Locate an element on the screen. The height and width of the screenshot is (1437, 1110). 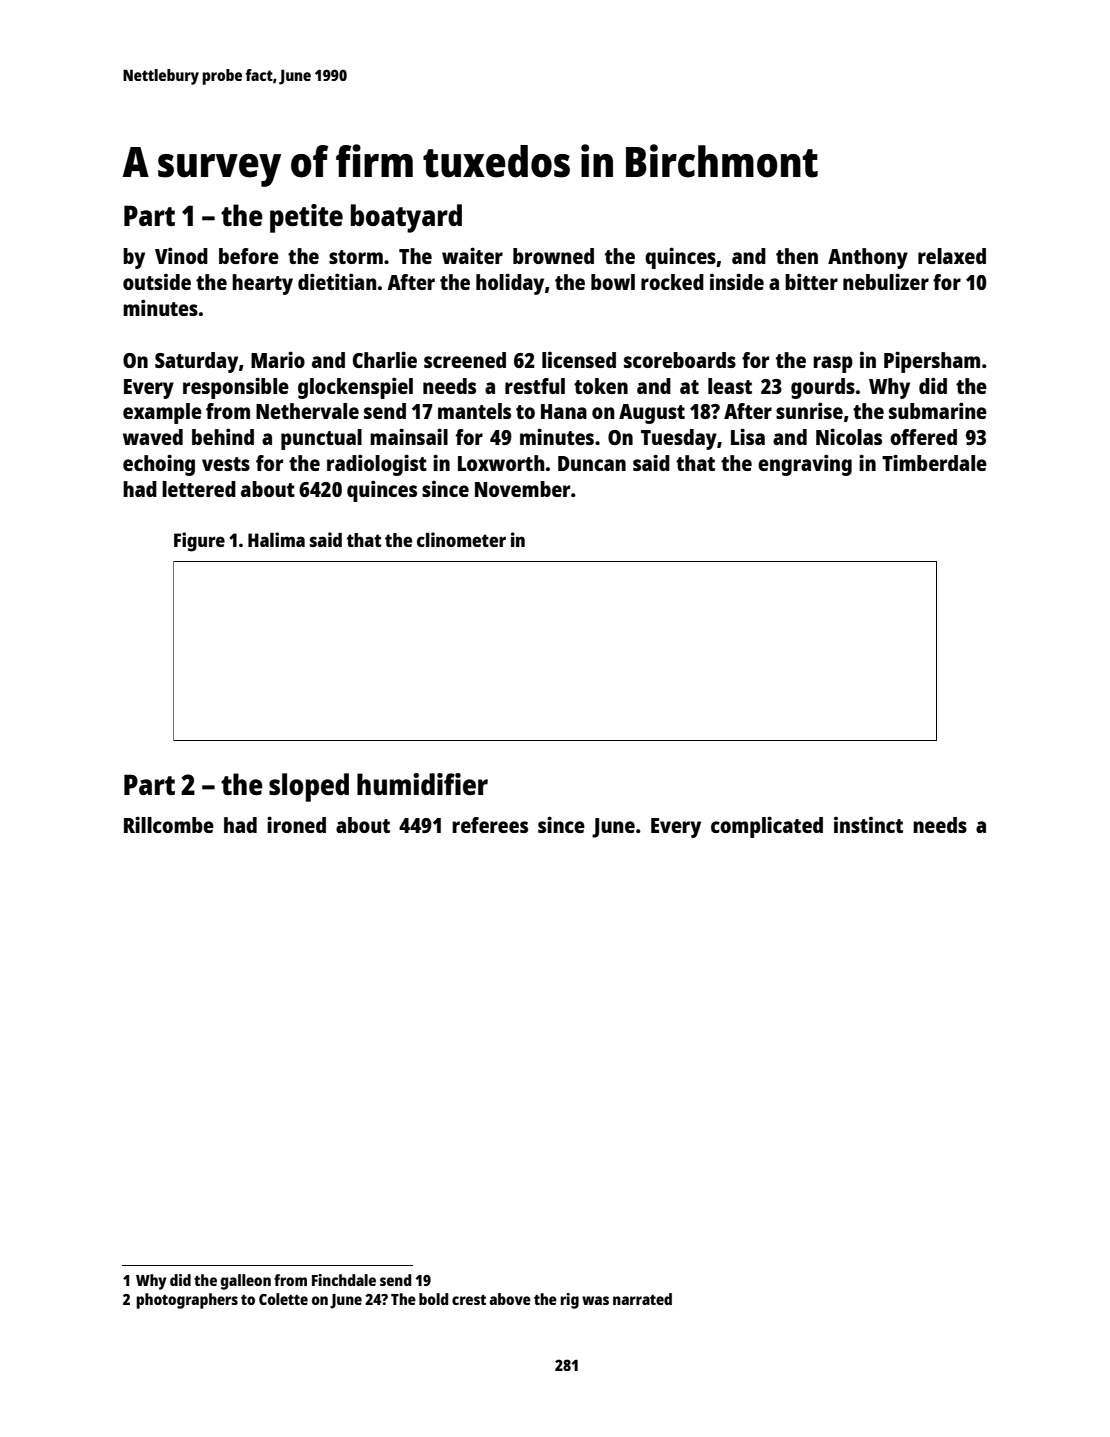
clinometer is located at coordinates (461, 539).
